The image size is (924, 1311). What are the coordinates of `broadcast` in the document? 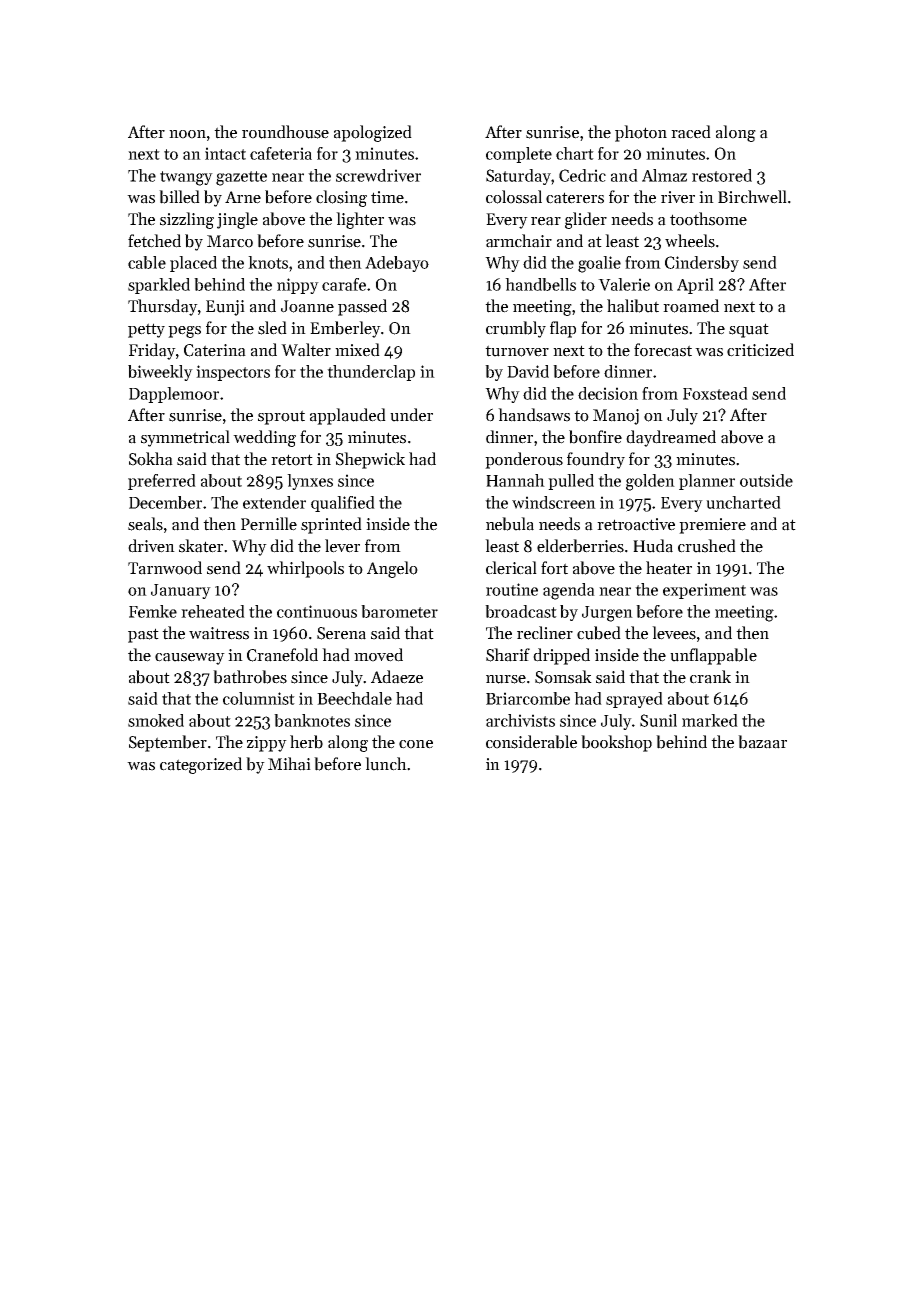 It's located at (521, 611).
